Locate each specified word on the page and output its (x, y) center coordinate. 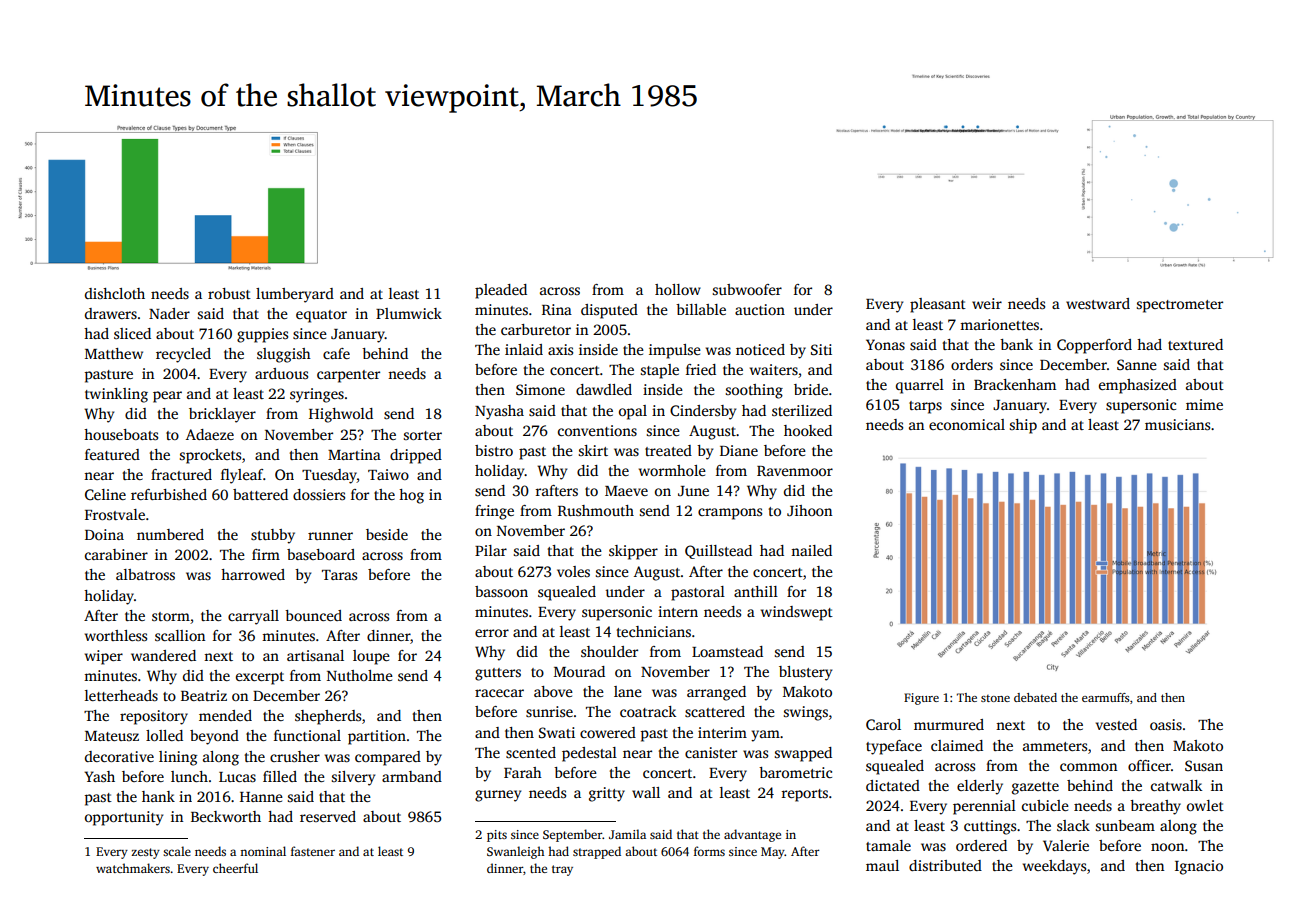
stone (995, 698)
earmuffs (1105, 697)
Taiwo (388, 474)
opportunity (124, 818)
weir (987, 303)
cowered (608, 732)
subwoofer (747, 289)
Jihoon (809, 510)
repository (154, 717)
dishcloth (115, 293)
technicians (654, 631)
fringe (494, 512)
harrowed (253, 574)
